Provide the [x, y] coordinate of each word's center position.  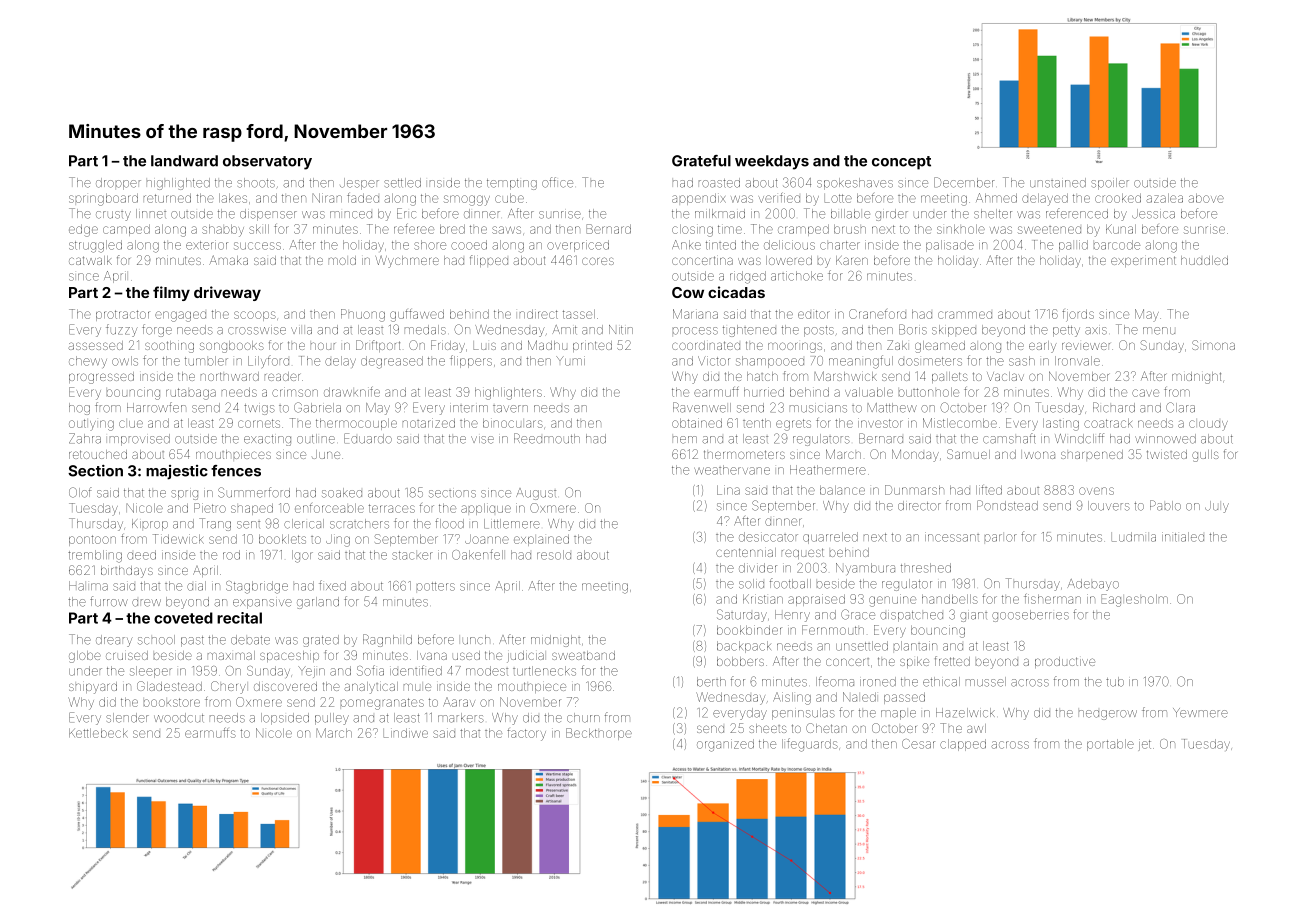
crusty [113, 216]
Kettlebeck [98, 733]
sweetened [1049, 230]
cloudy [1208, 425]
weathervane [732, 470]
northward [230, 376]
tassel [579, 314]
